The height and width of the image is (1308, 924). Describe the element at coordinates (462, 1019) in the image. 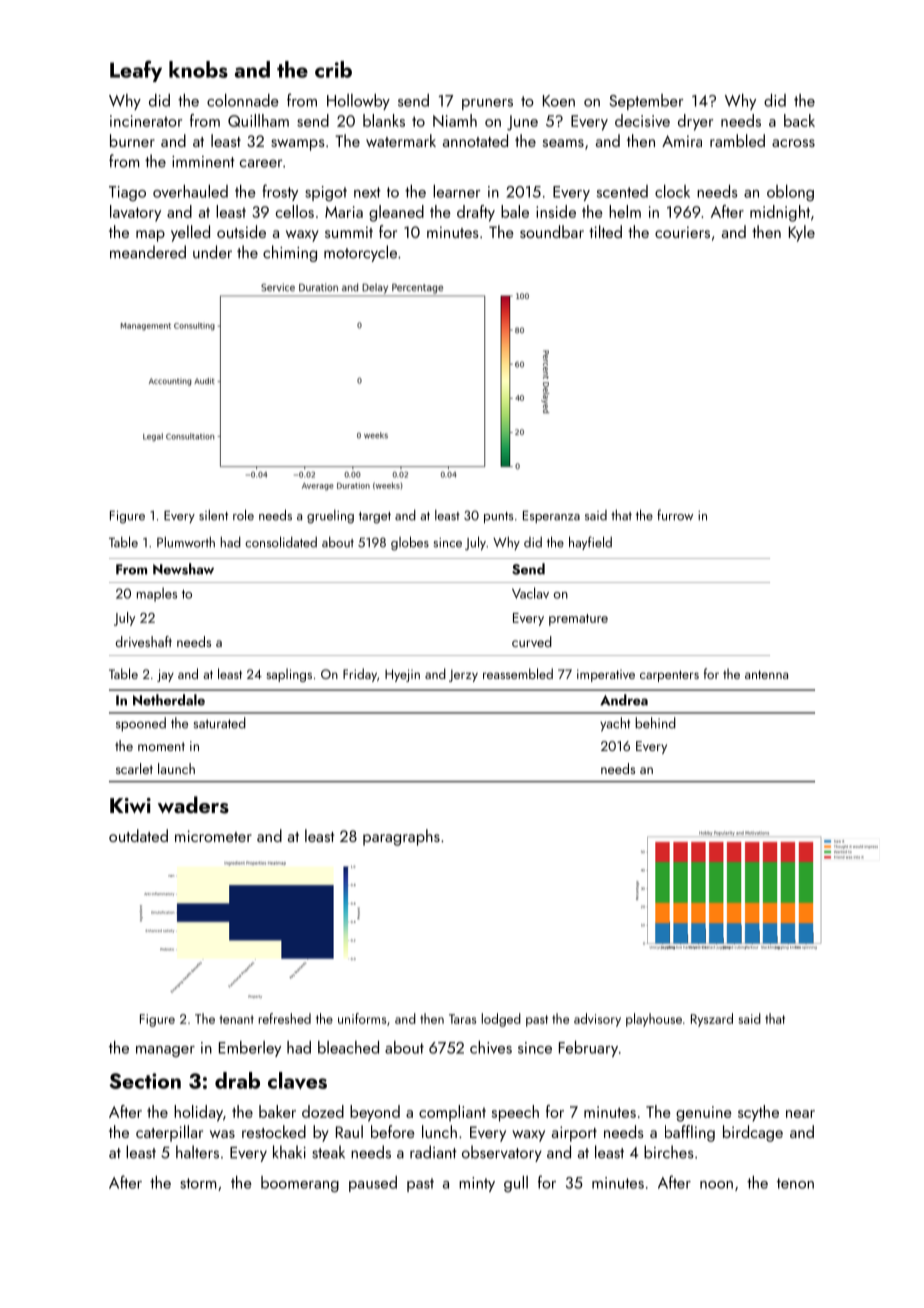

I see `Taras` at that location.
